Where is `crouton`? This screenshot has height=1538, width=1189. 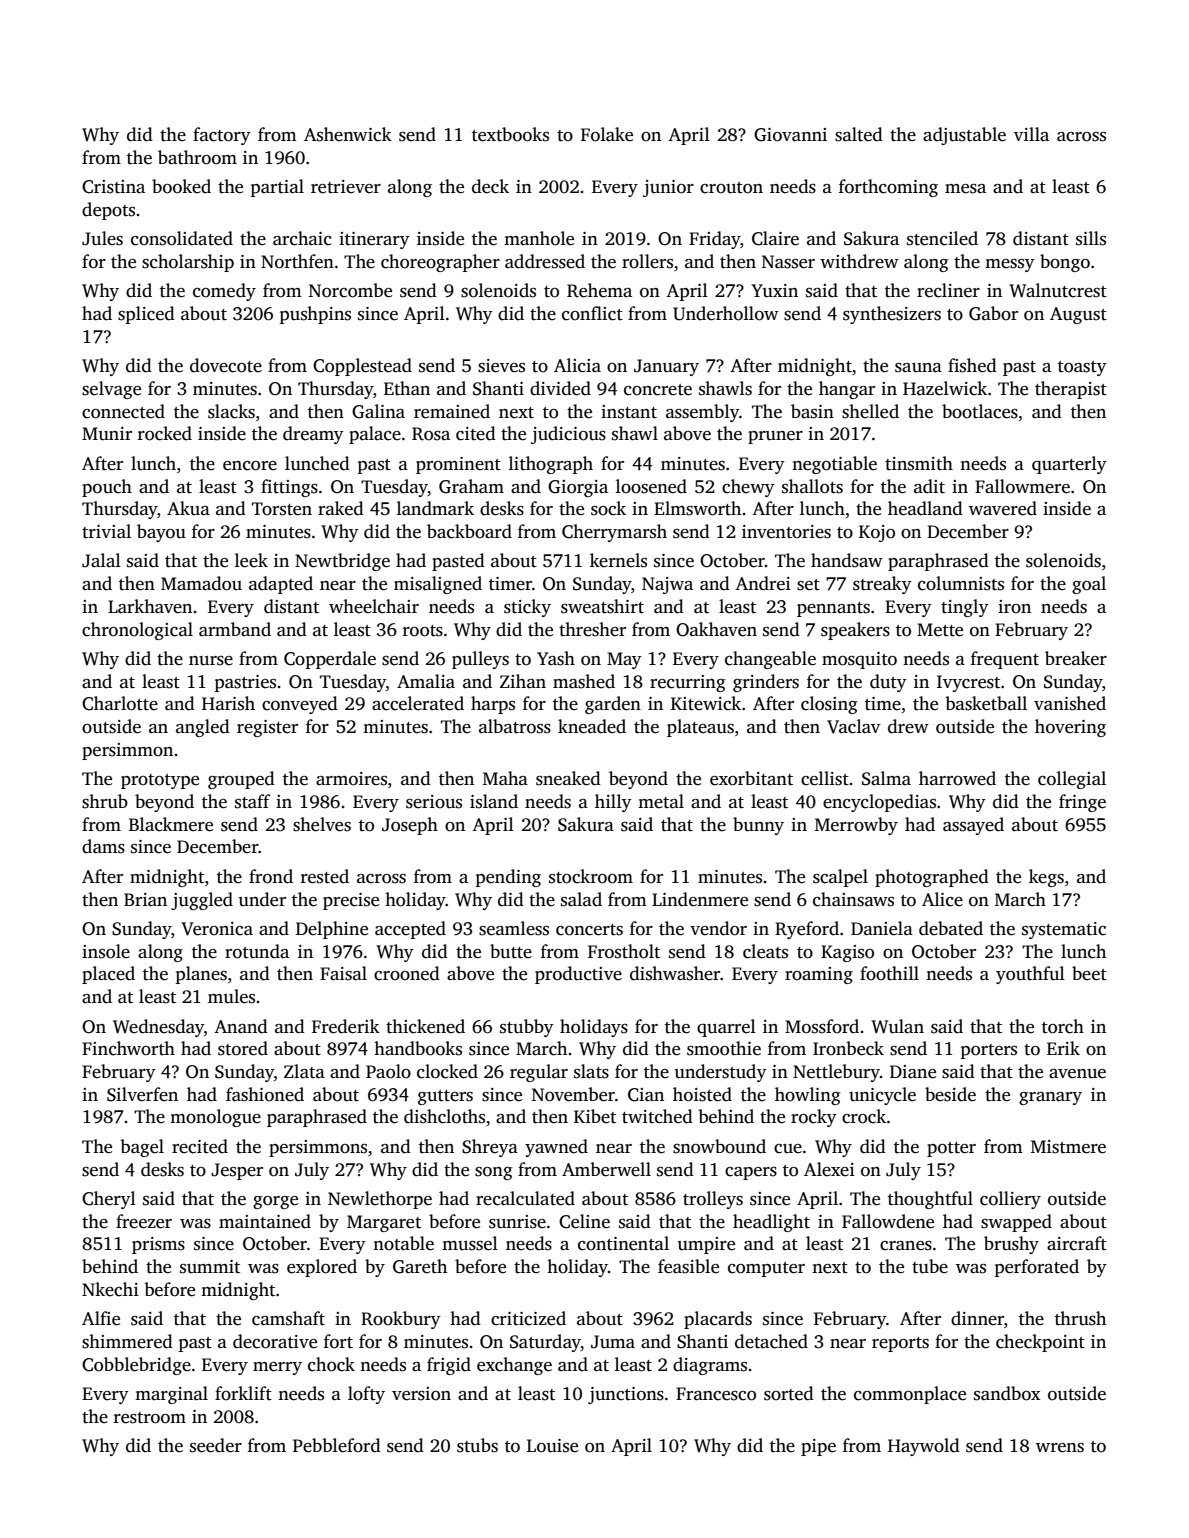
crouton is located at coordinates (731, 188).
